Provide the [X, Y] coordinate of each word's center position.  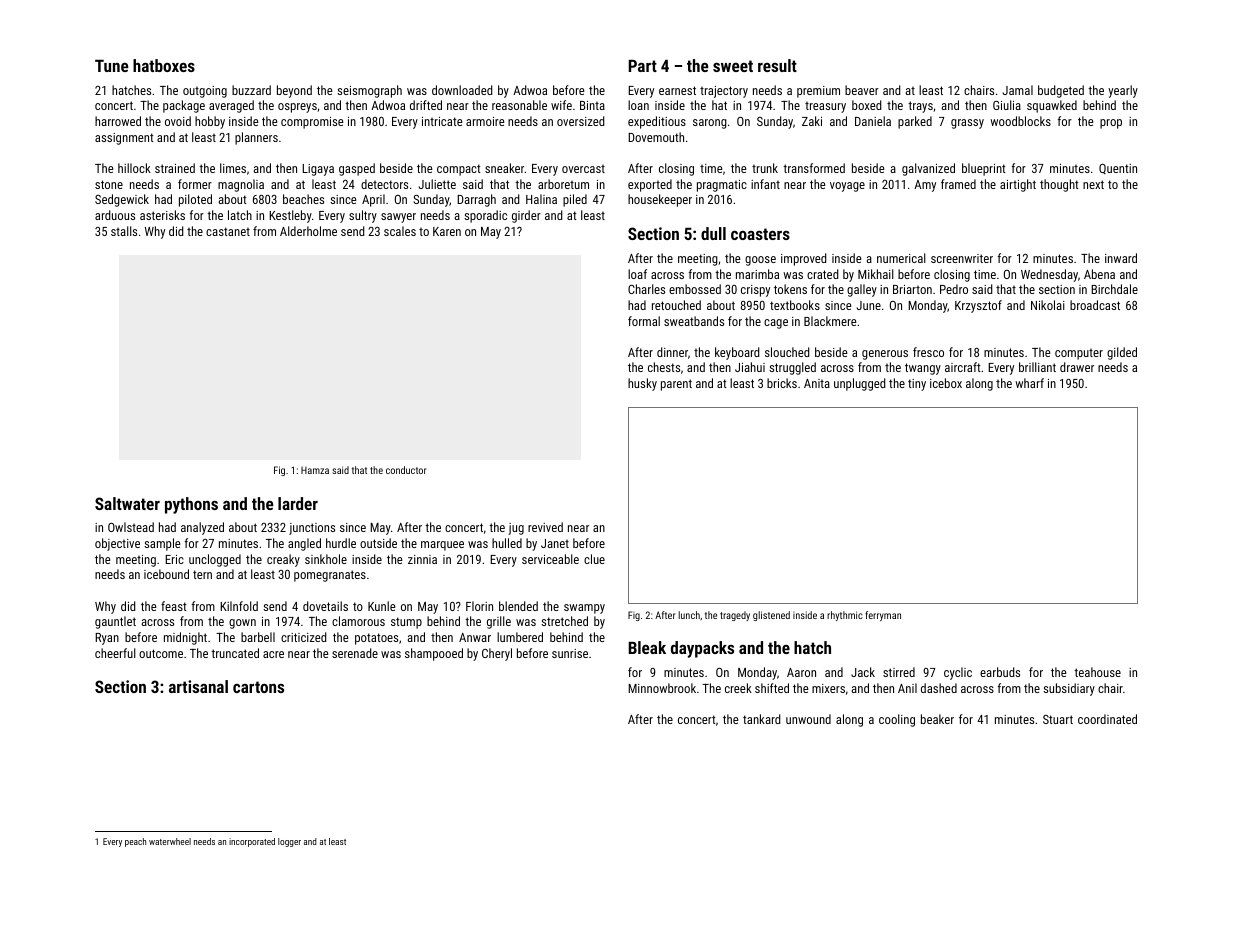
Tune [112, 65]
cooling [897, 720]
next [1093, 184]
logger [289, 842]
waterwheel [170, 841]
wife [561, 105]
